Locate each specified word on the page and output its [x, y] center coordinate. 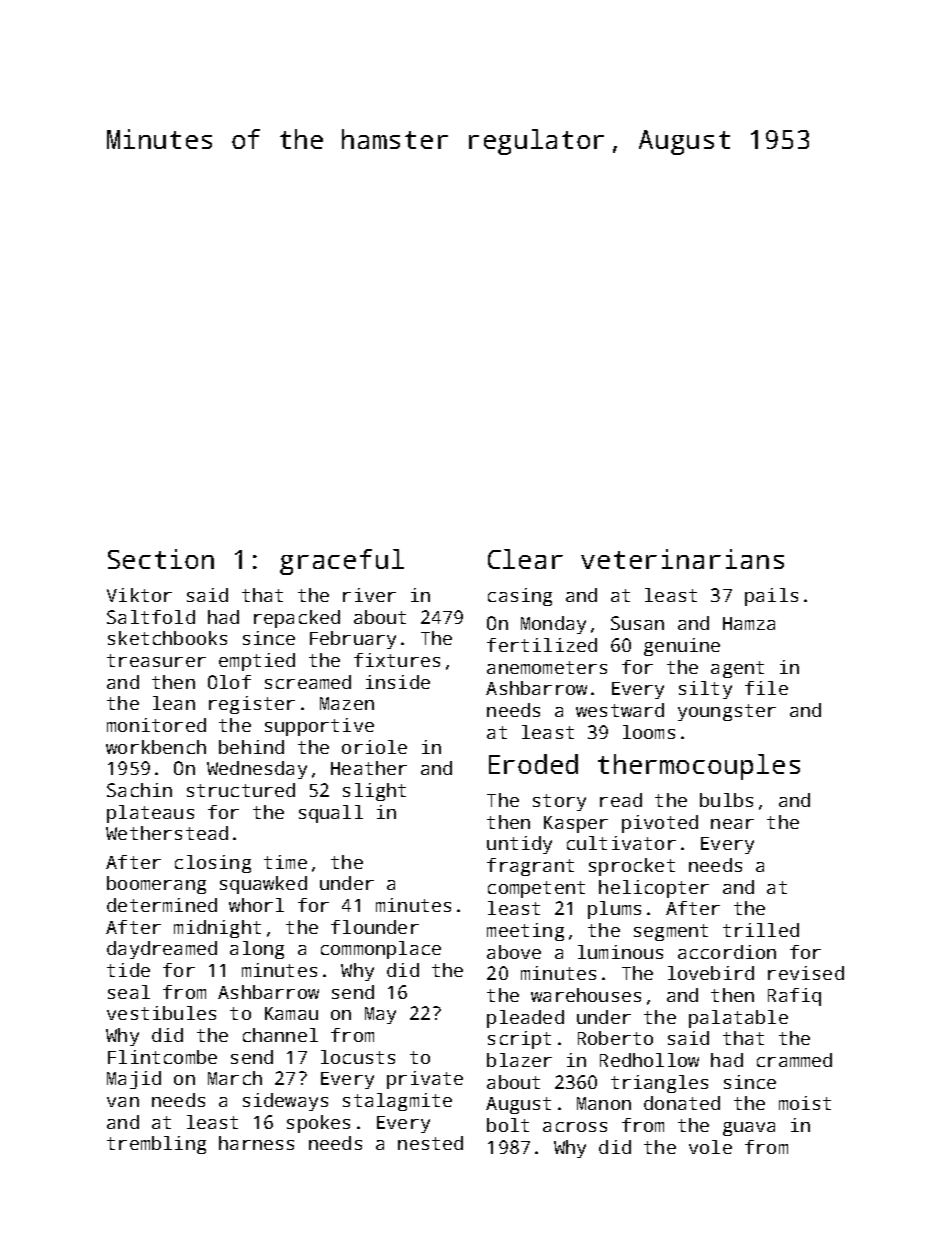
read [621, 800]
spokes [318, 1124]
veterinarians [682, 559]
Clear [525, 559]
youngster [727, 712]
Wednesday [257, 770]
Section [161, 559]
